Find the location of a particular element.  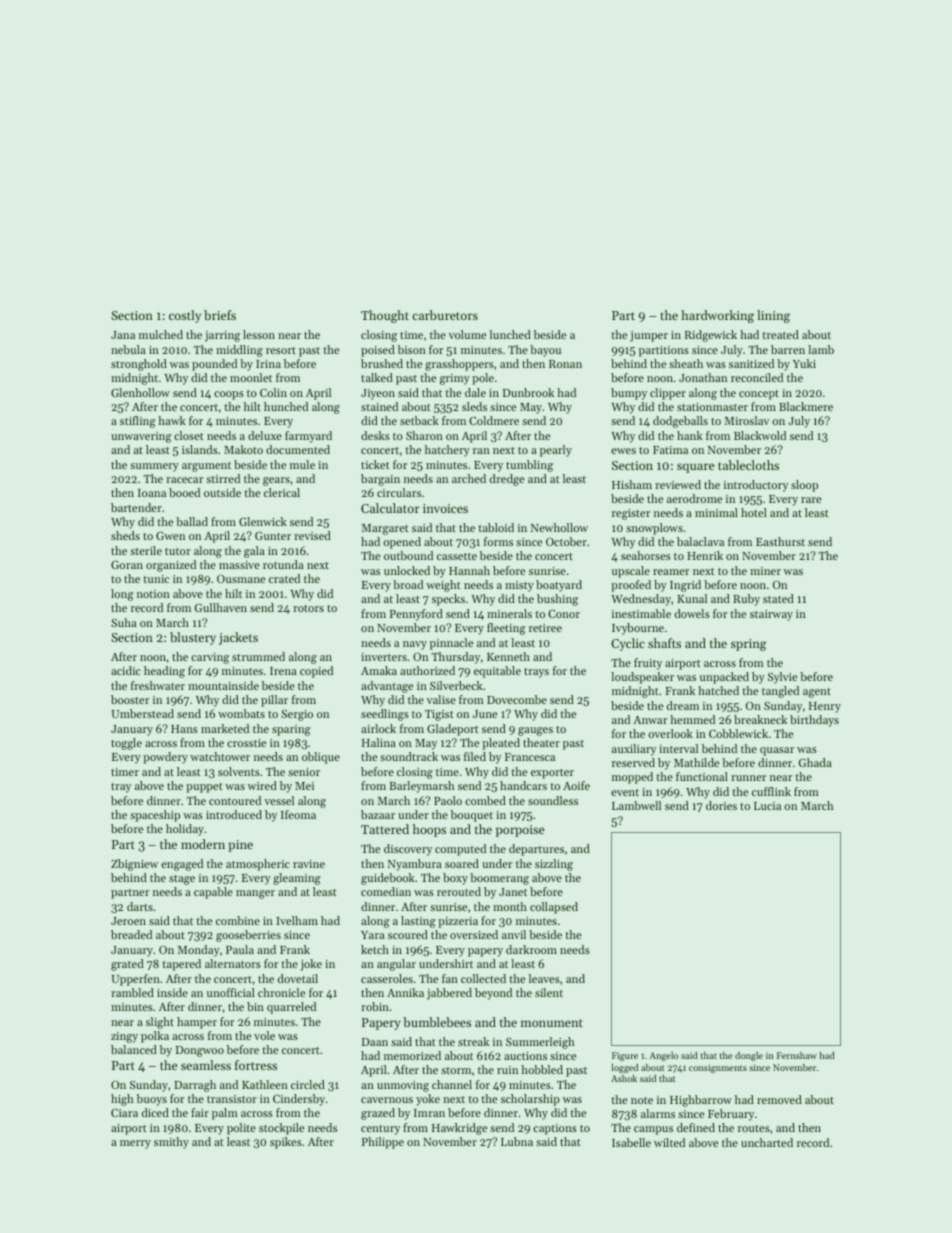

contoured is located at coordinates (235, 800).
